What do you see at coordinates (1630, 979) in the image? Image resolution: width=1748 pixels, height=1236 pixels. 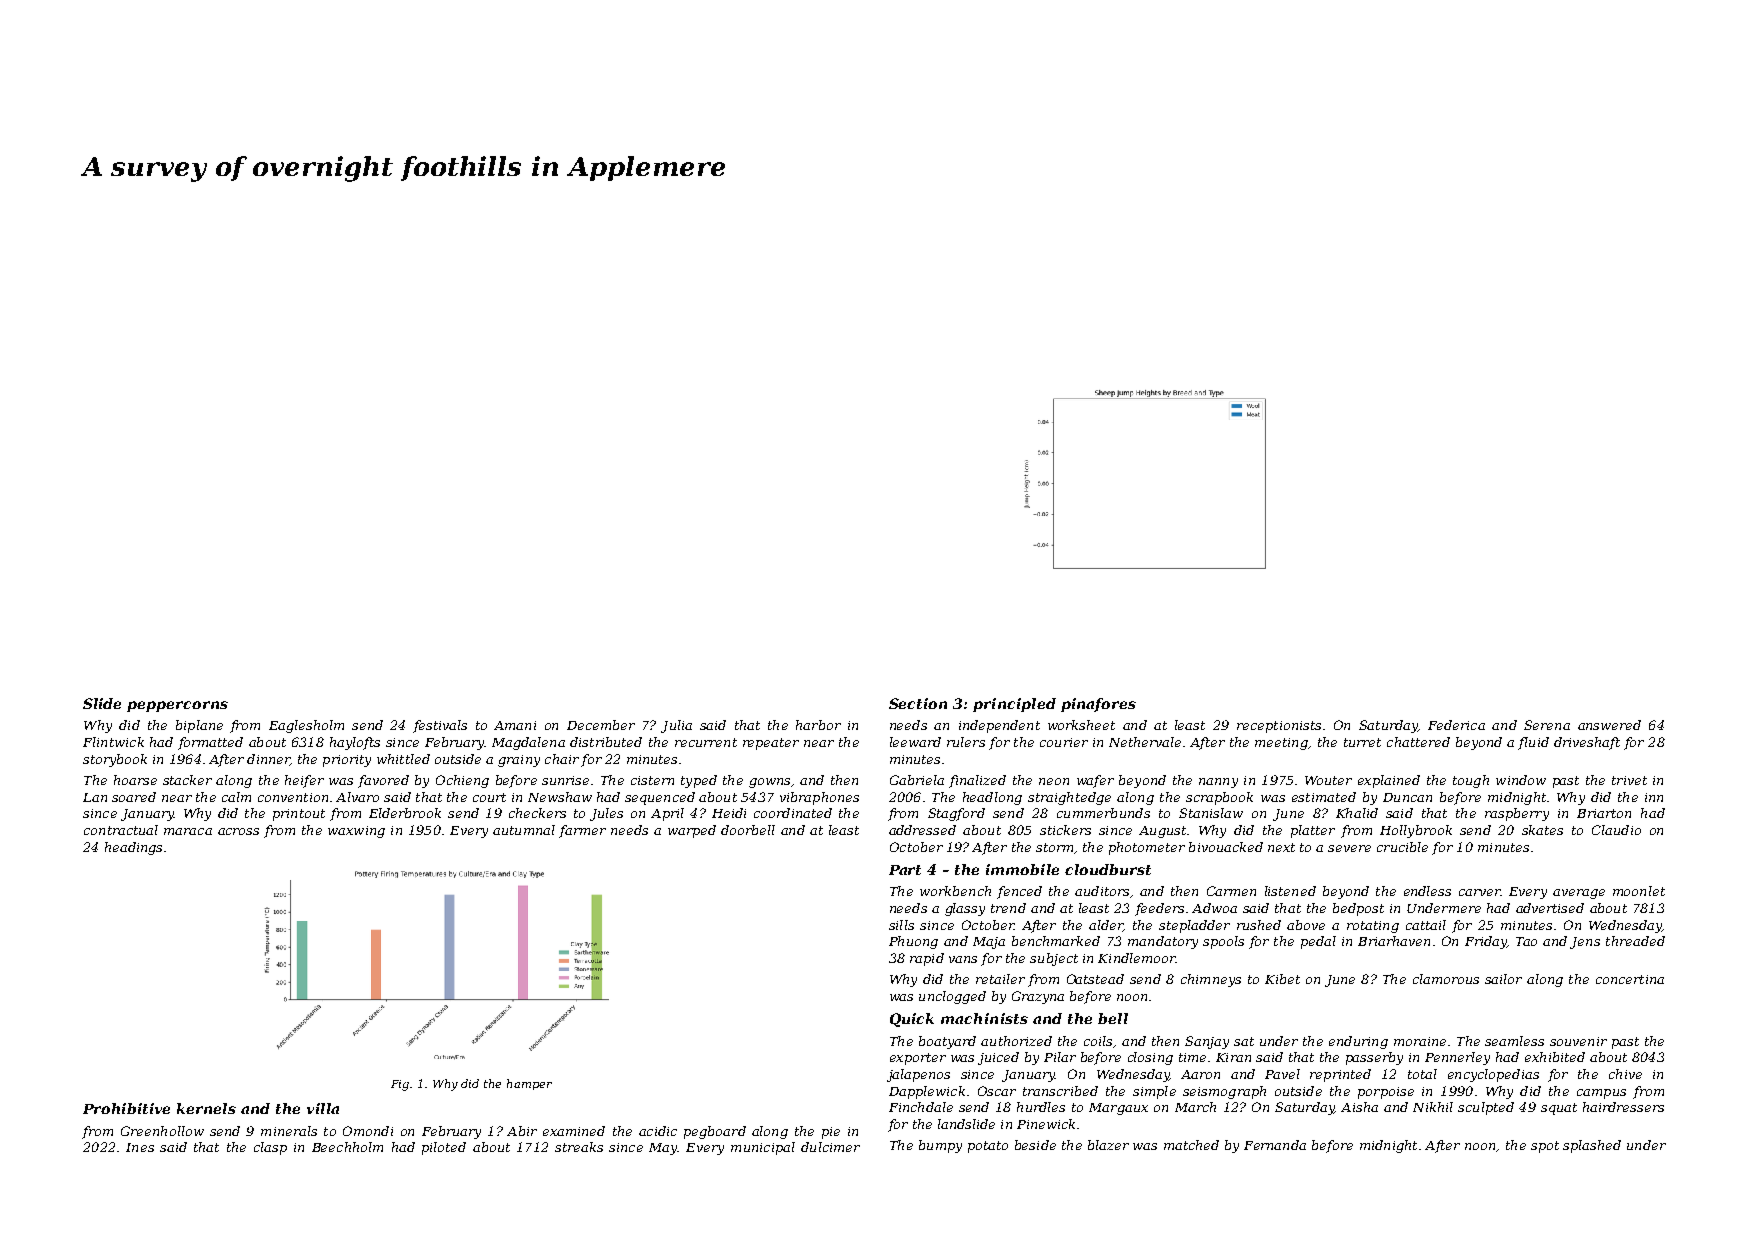 I see `concertina` at bounding box center [1630, 979].
